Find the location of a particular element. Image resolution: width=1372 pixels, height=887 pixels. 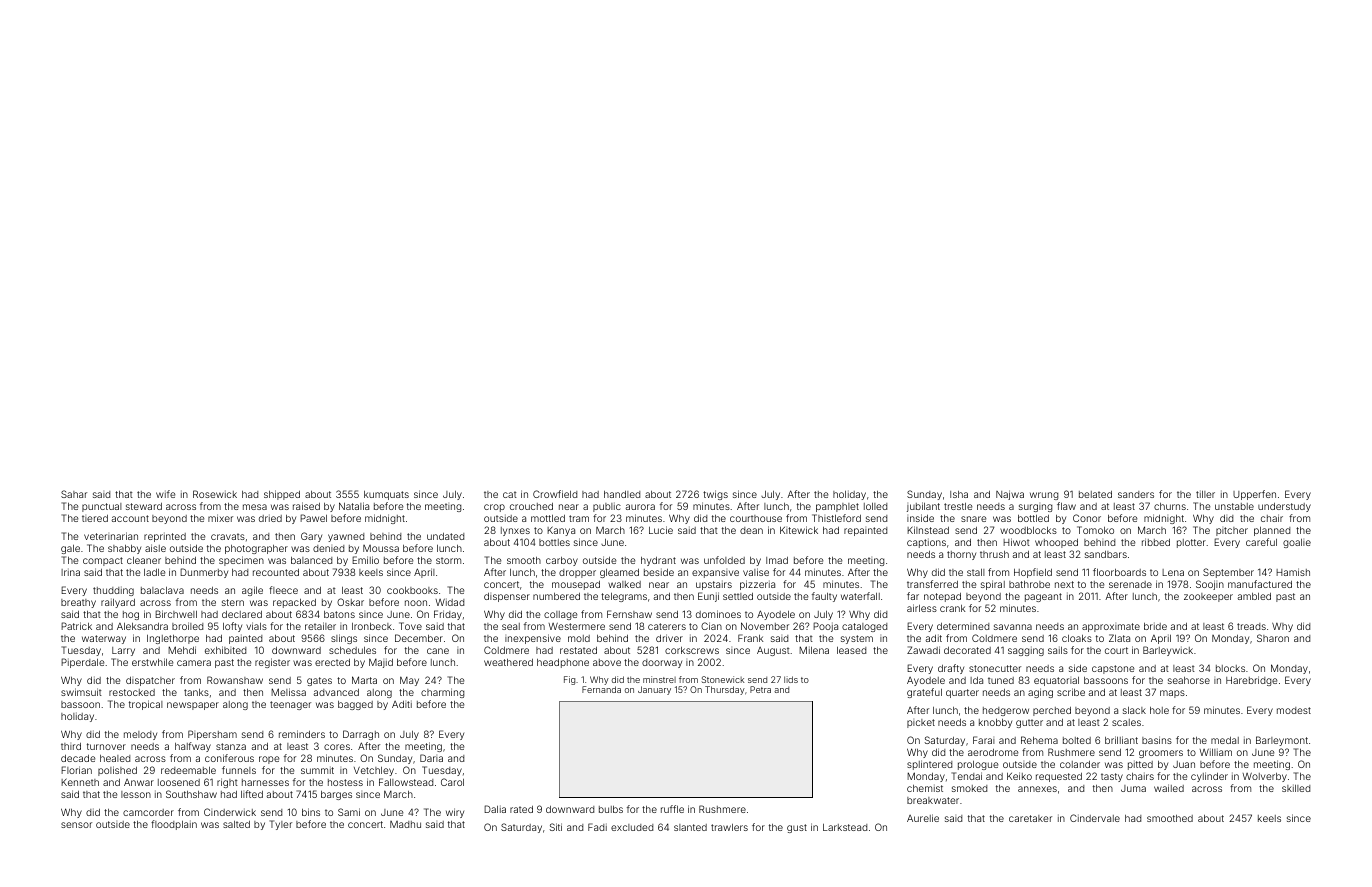

Keiko is located at coordinates (1019, 776).
